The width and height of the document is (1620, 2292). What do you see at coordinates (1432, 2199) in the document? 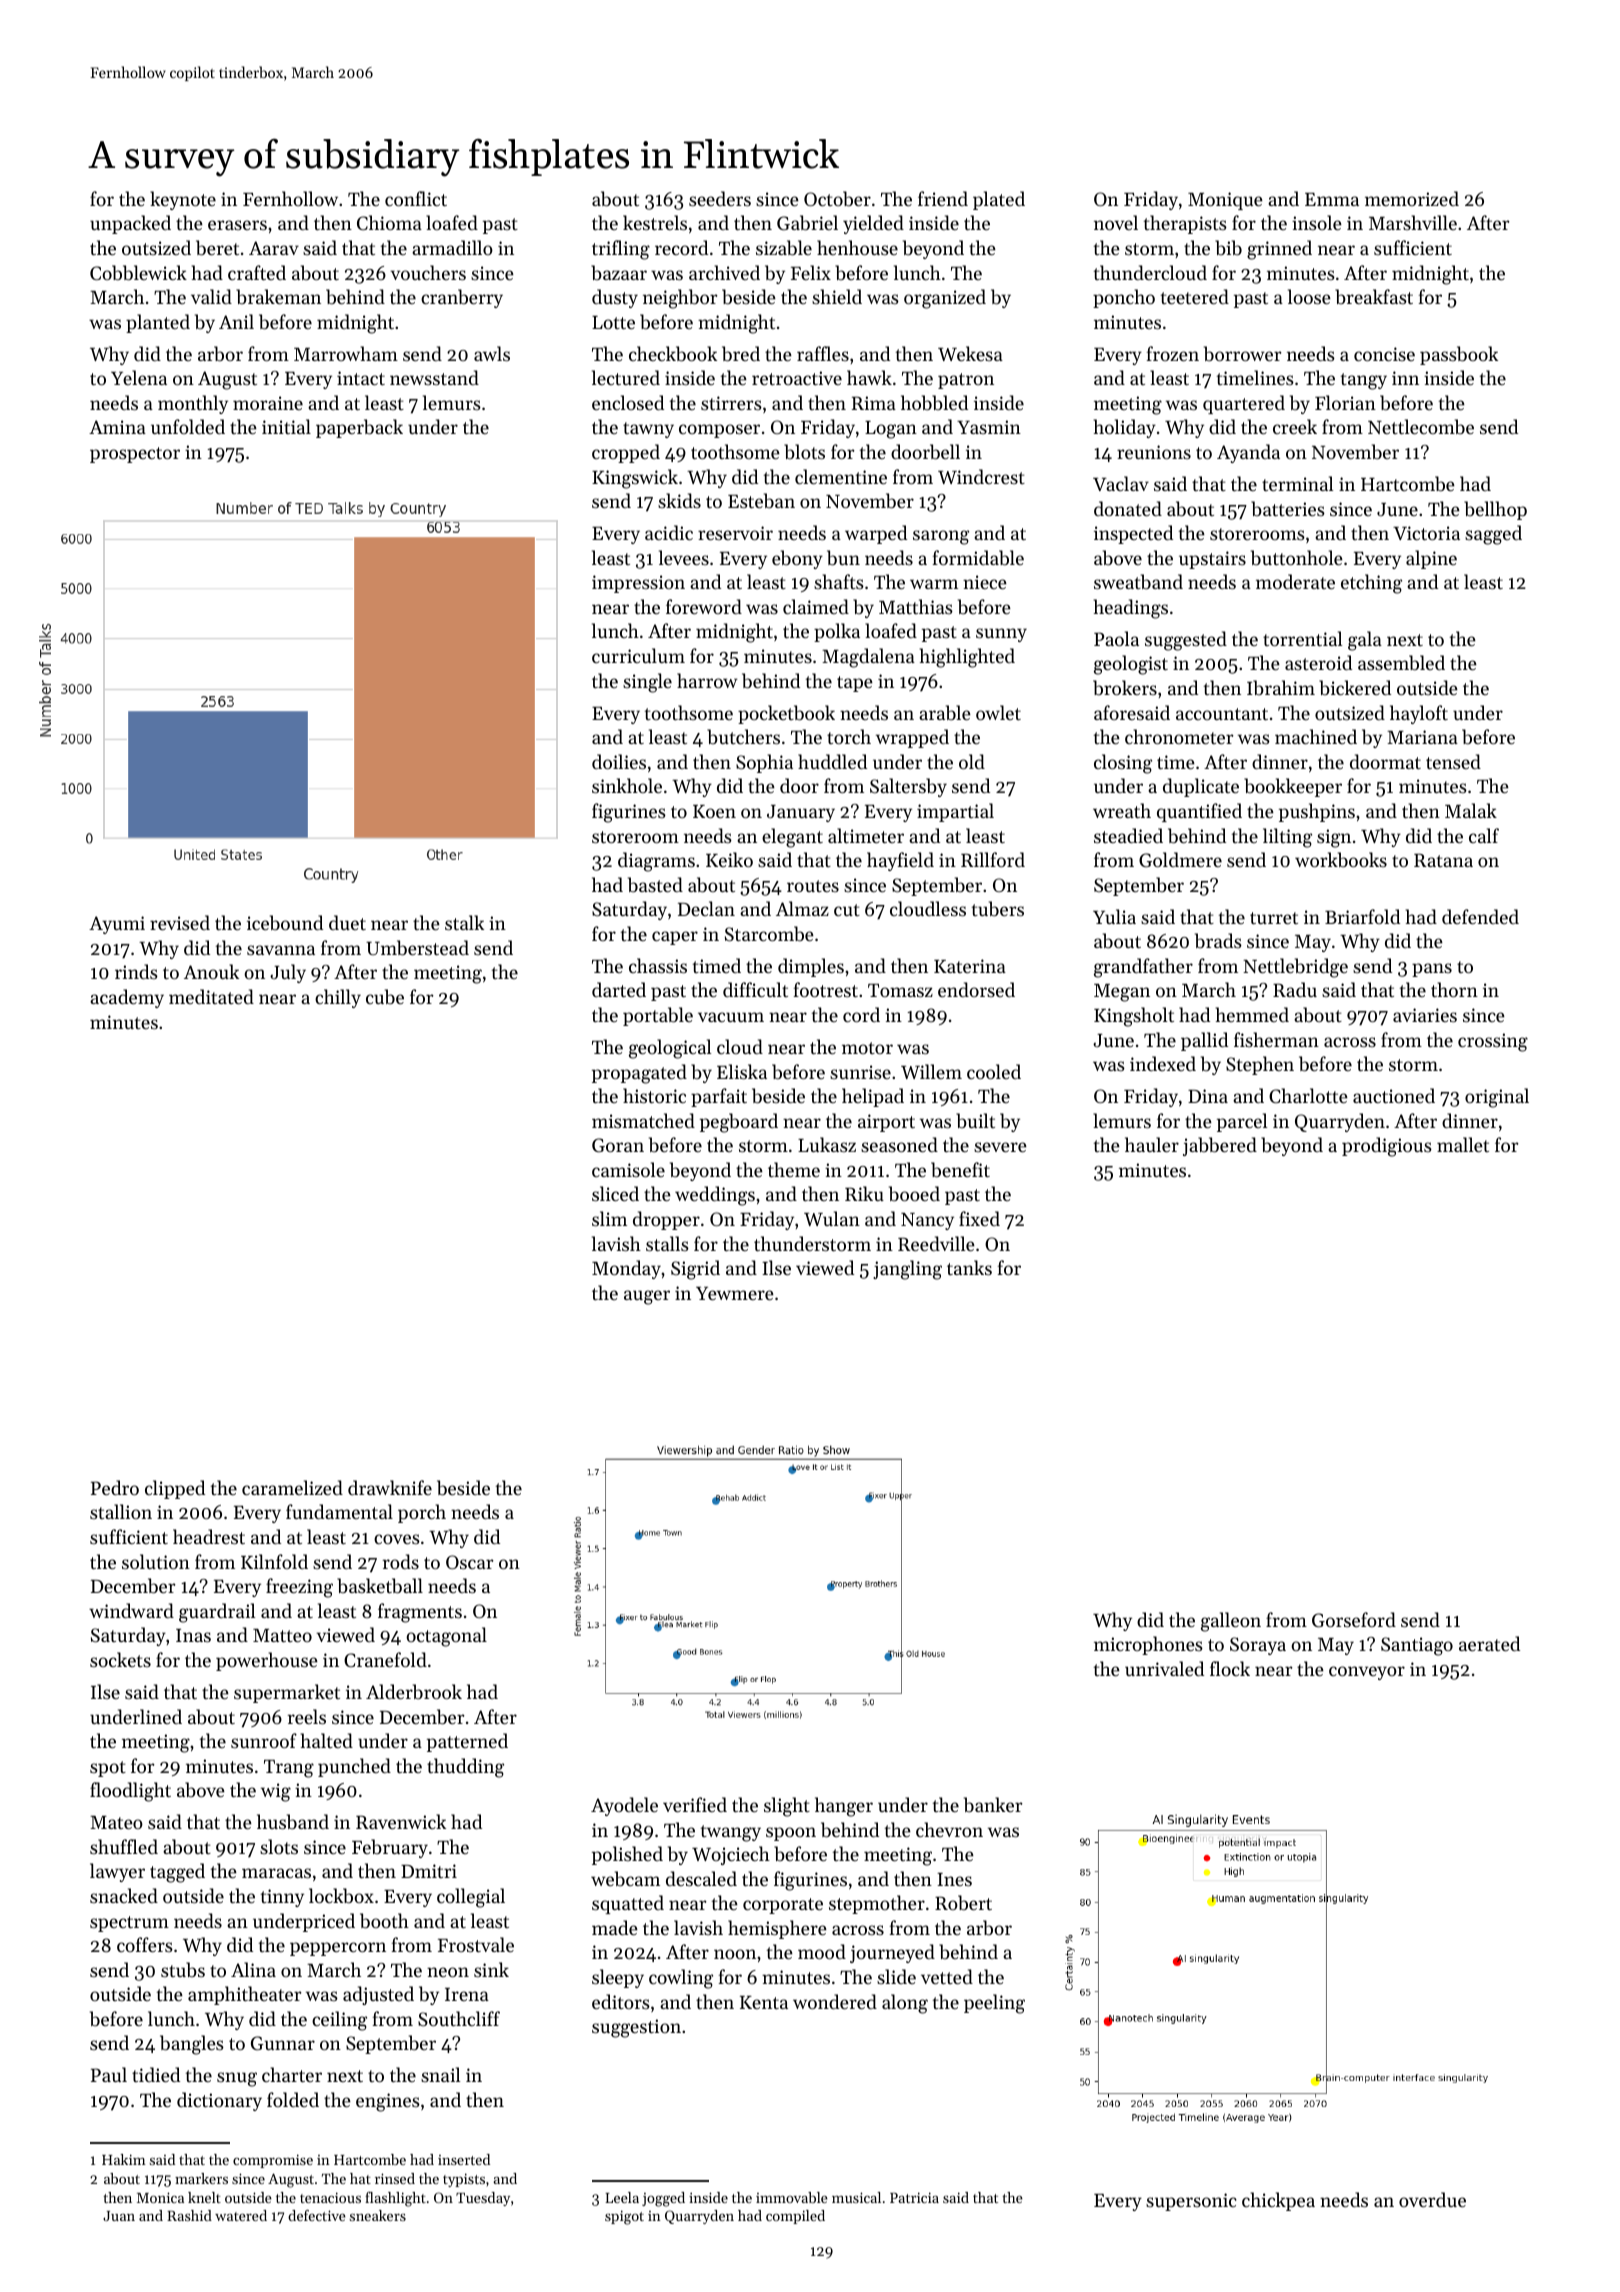
I see `overdue` at bounding box center [1432, 2199].
